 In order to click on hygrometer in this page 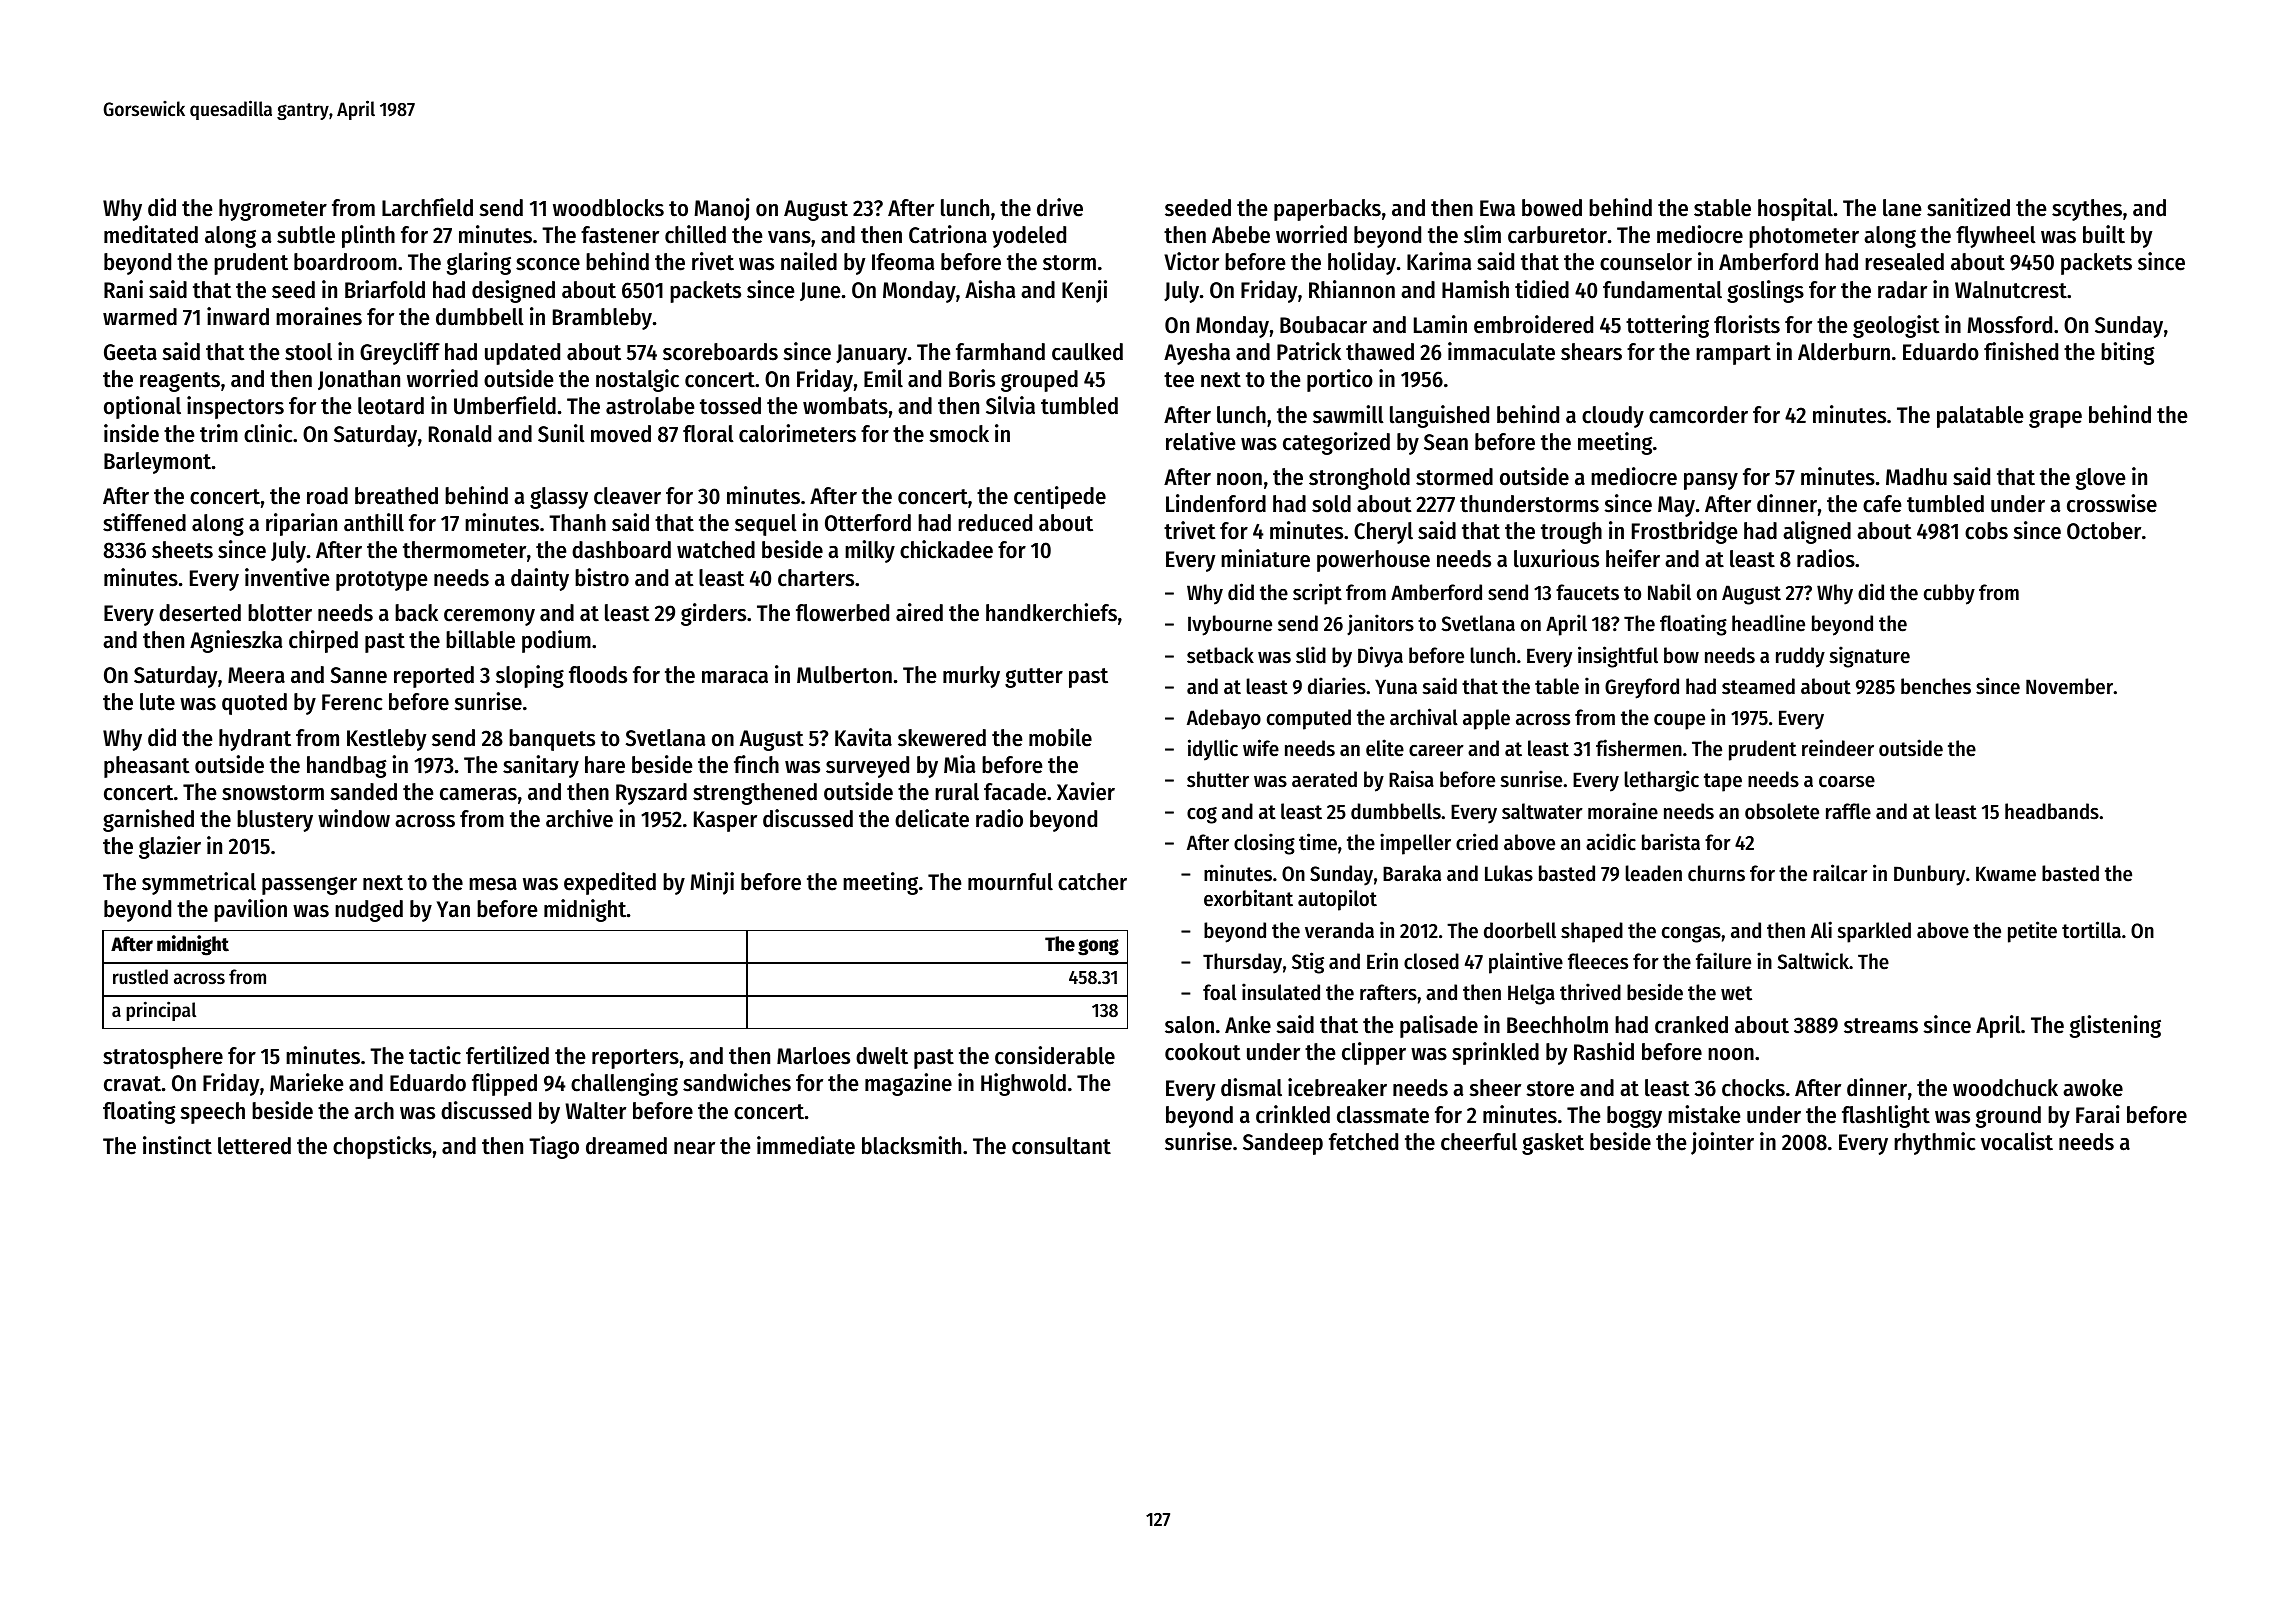, I will do `click(273, 210)`.
